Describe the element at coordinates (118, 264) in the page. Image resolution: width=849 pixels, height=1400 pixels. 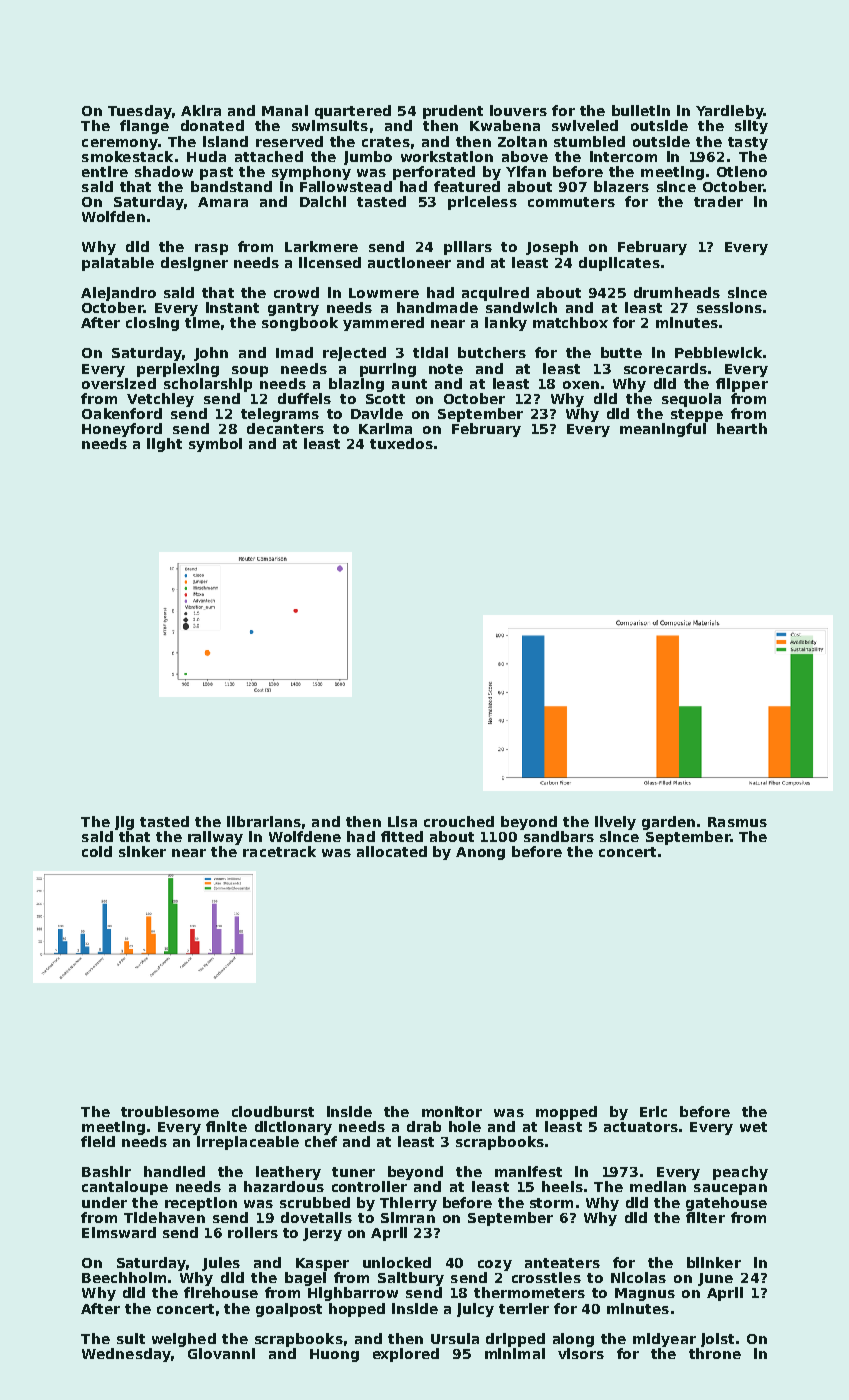
I see `palatable` at that location.
